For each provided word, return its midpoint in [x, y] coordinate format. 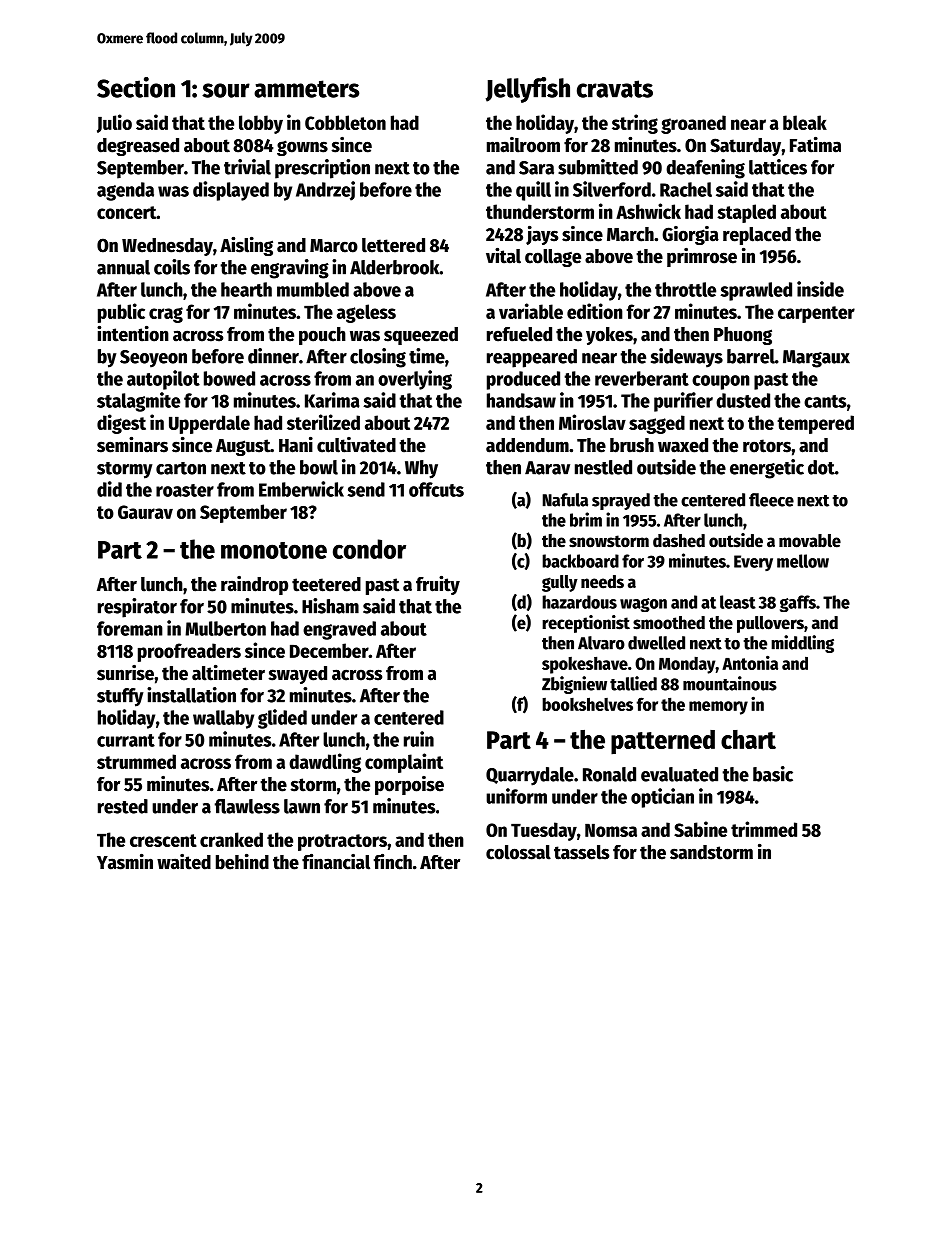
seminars [132, 445]
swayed [297, 675]
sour [226, 90]
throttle [685, 289]
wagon [643, 605]
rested [123, 806]
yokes [609, 336]
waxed [683, 445]
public [121, 313]
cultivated [356, 445]
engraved [339, 630]
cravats [615, 89]
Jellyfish [528, 90]
